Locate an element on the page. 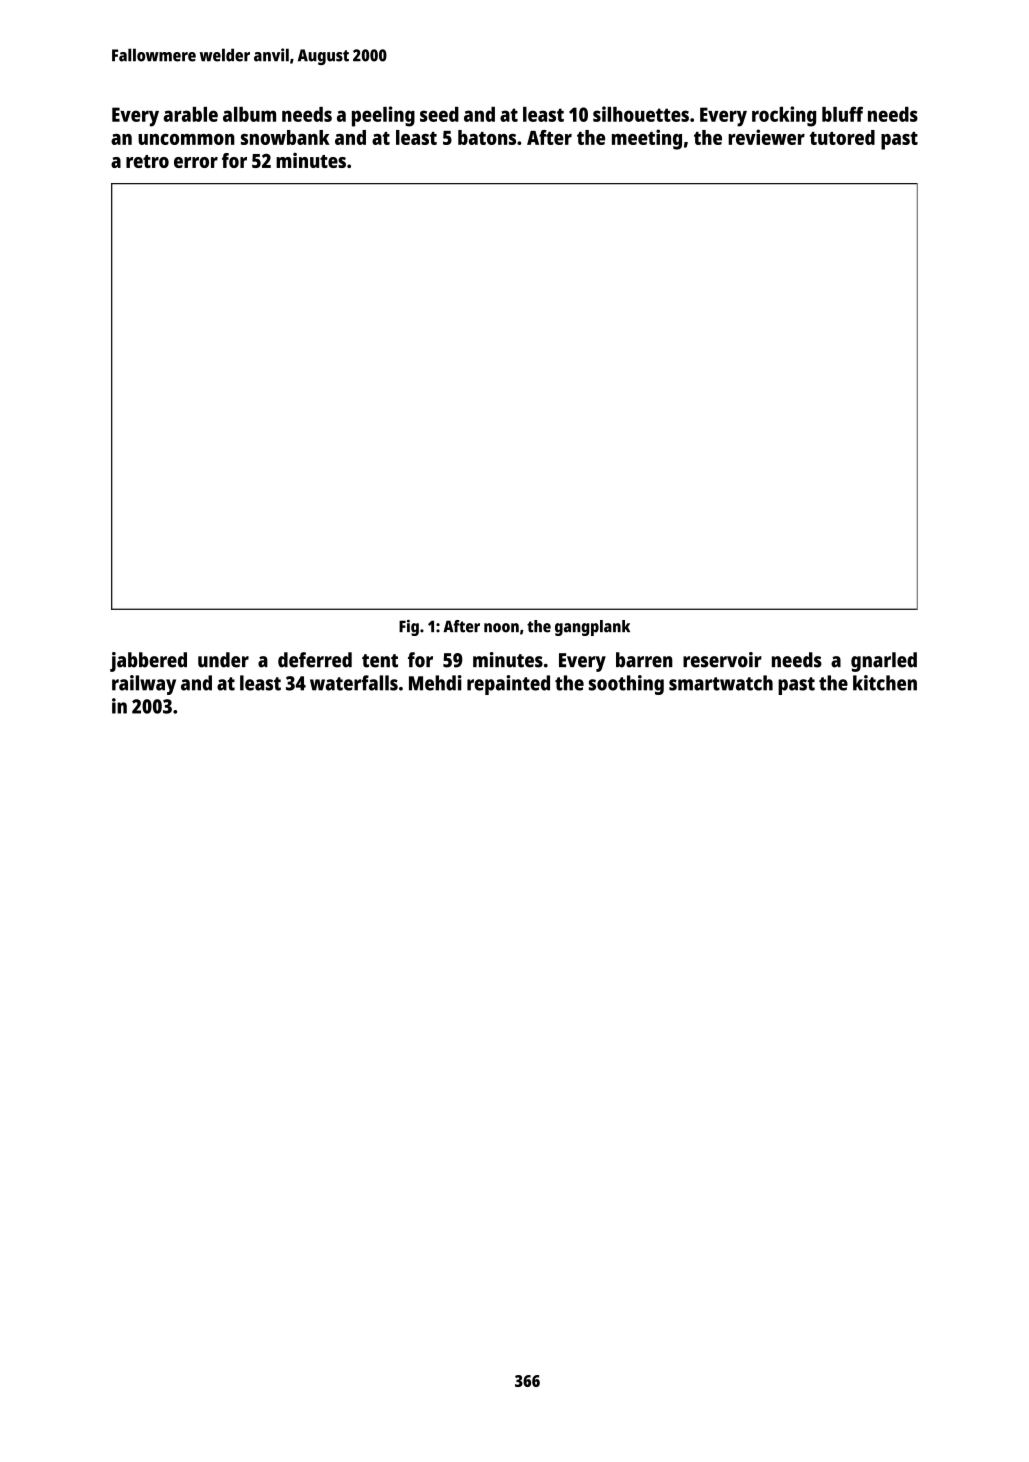 This page has height=1462, width=1029. seed is located at coordinates (439, 114).
